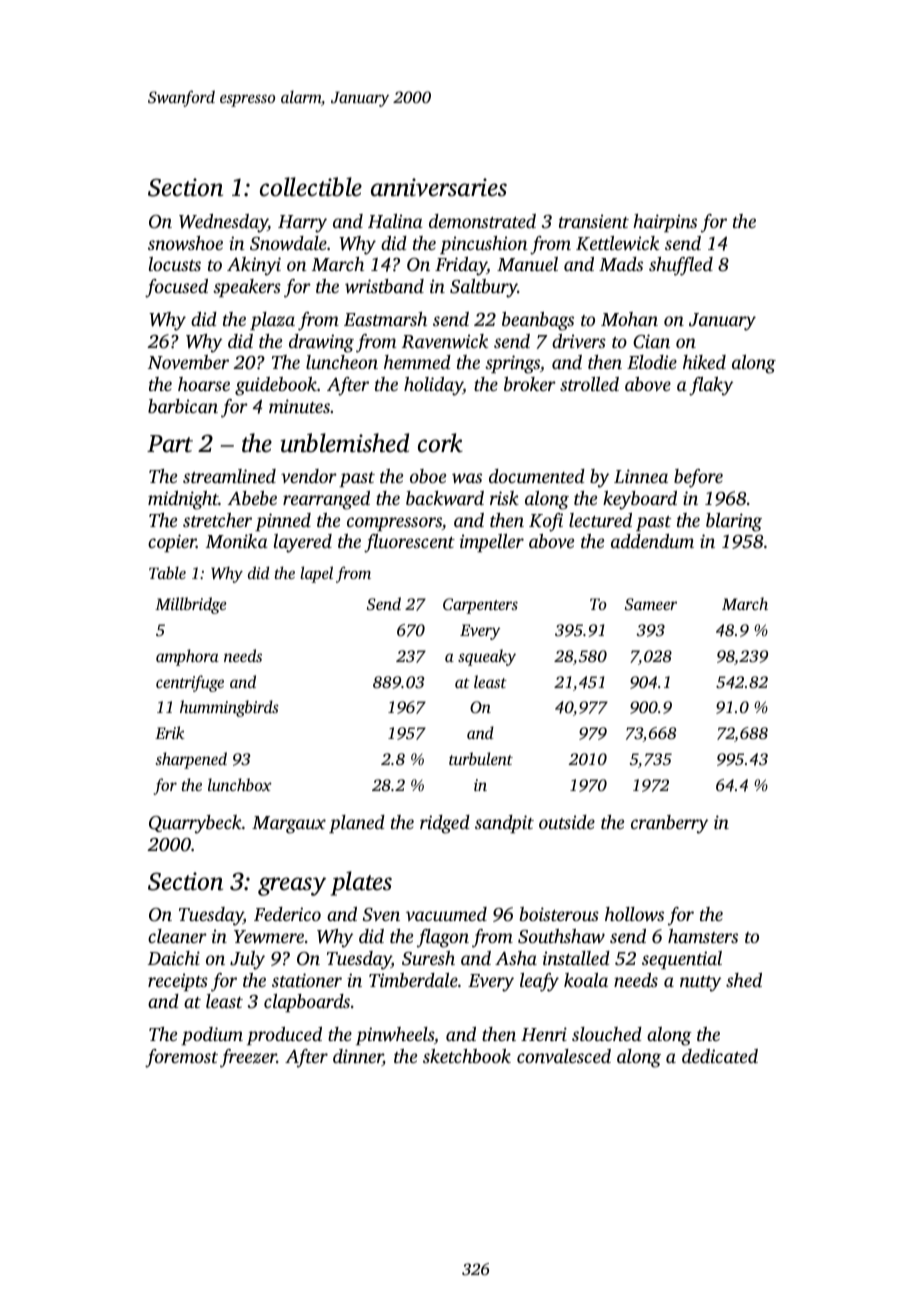 The image size is (924, 1311). Describe the element at coordinates (167, 572) in the screenshot. I see `Table` at that location.
